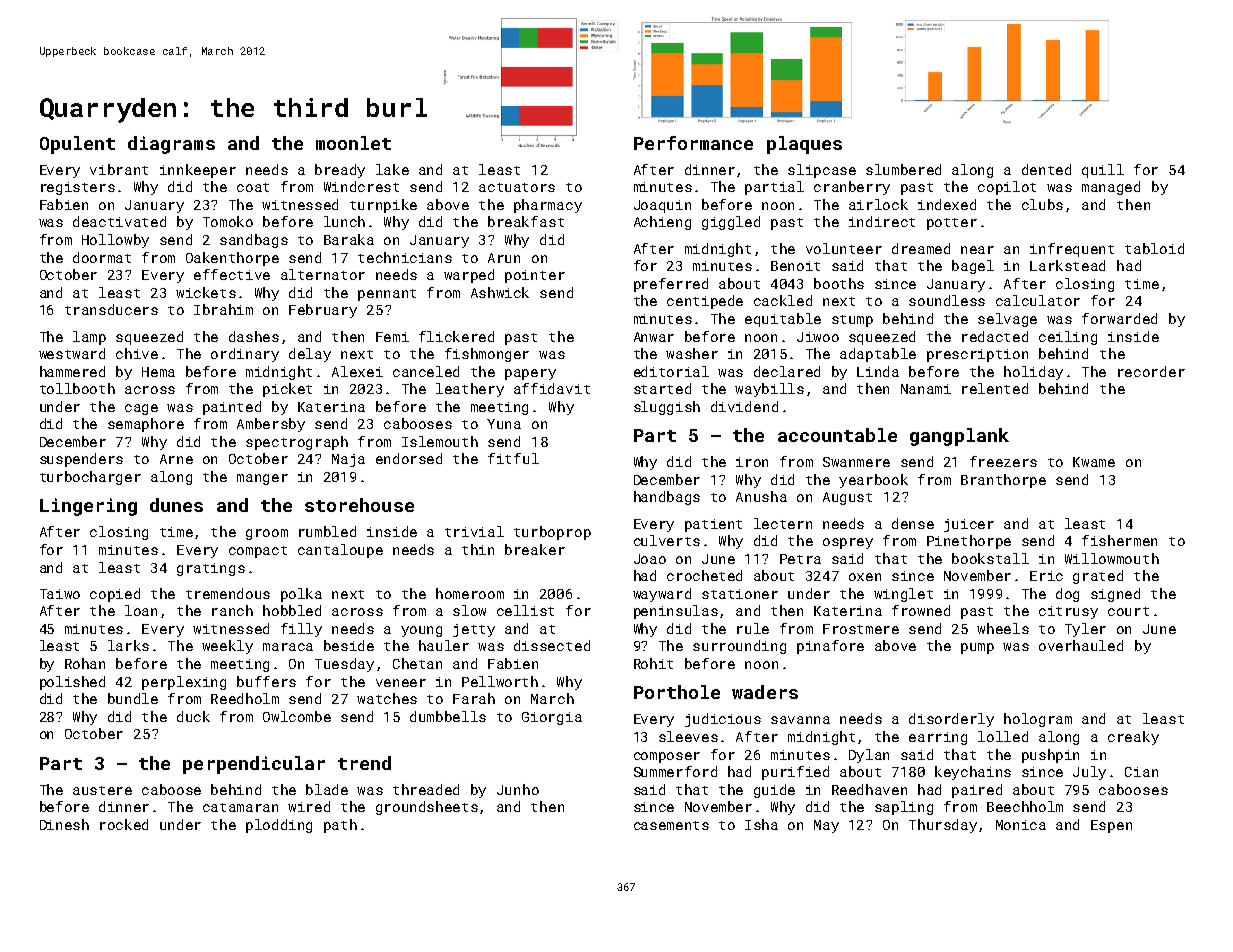 The width and height of the screenshot is (1233, 952). What do you see at coordinates (88, 507) in the screenshot?
I see `Lingering` at bounding box center [88, 507].
